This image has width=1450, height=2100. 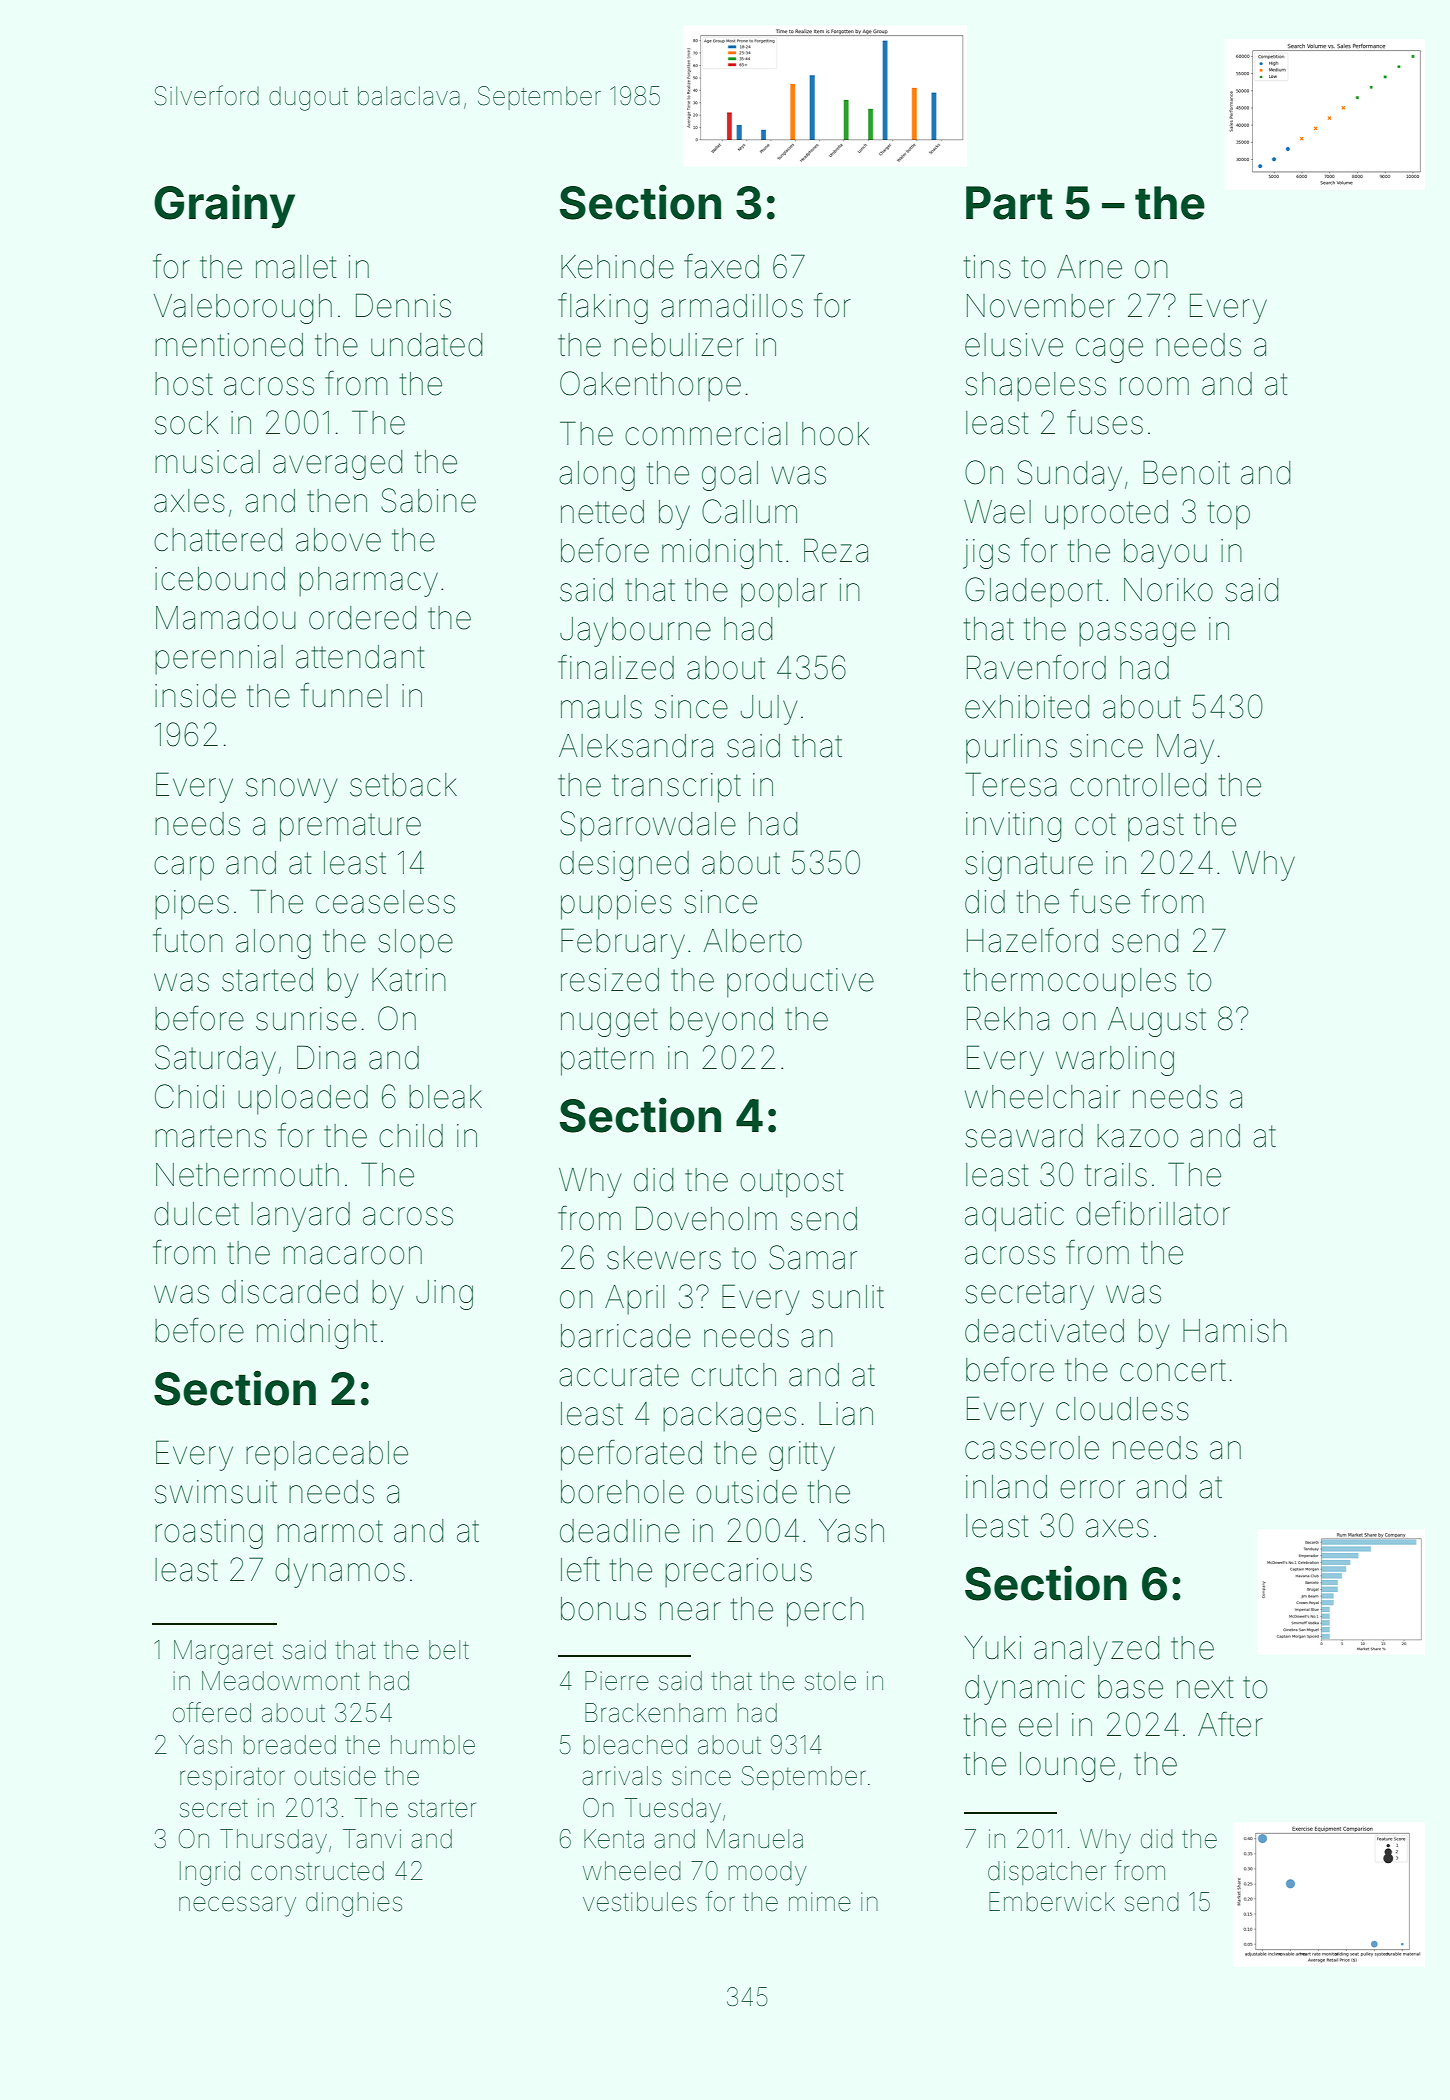 I want to click on dulcet, so click(x=196, y=1214).
